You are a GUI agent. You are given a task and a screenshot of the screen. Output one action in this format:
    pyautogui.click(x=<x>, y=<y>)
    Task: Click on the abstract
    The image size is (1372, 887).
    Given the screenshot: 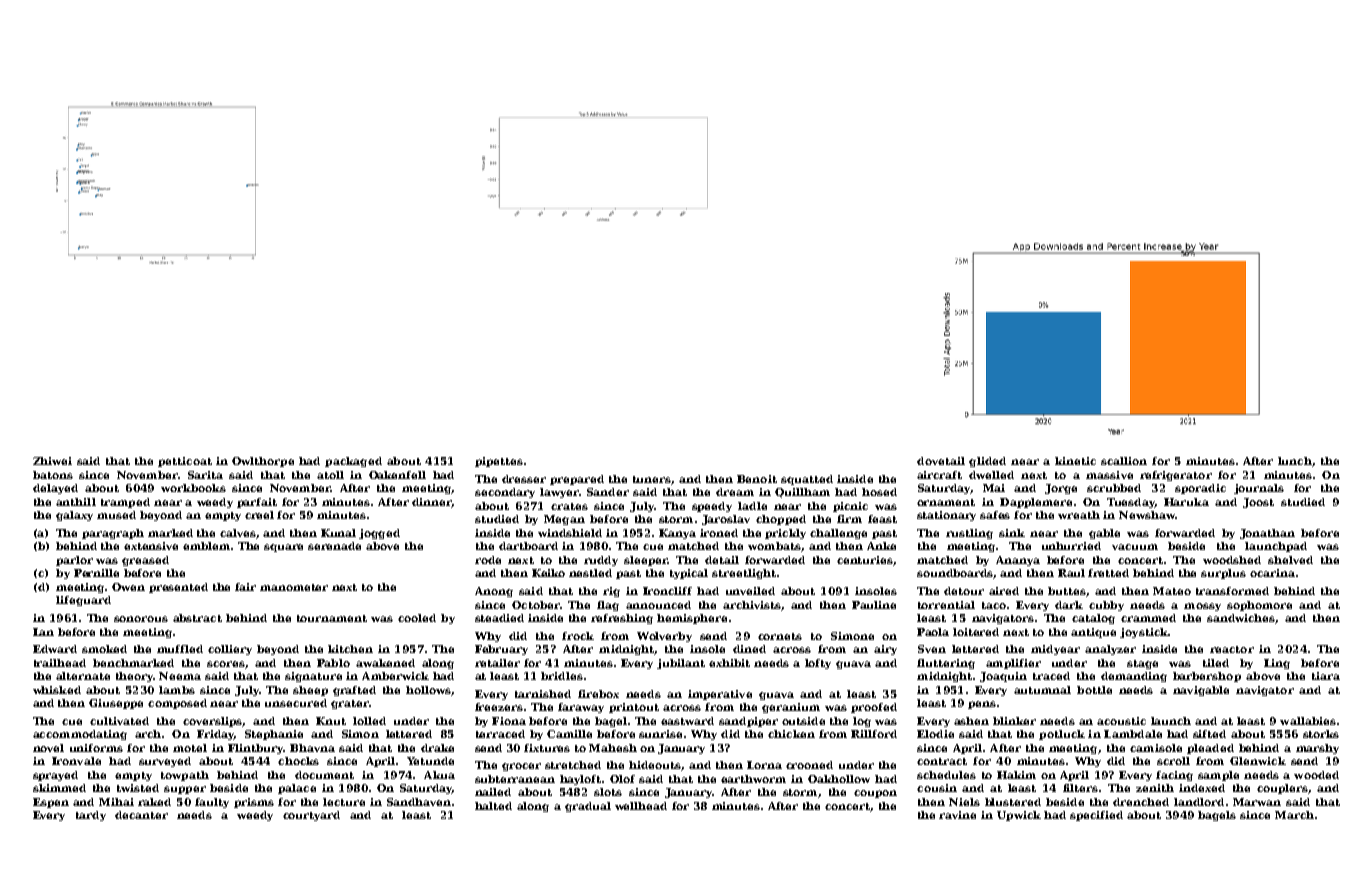 What is the action you would take?
    pyautogui.click(x=197, y=618)
